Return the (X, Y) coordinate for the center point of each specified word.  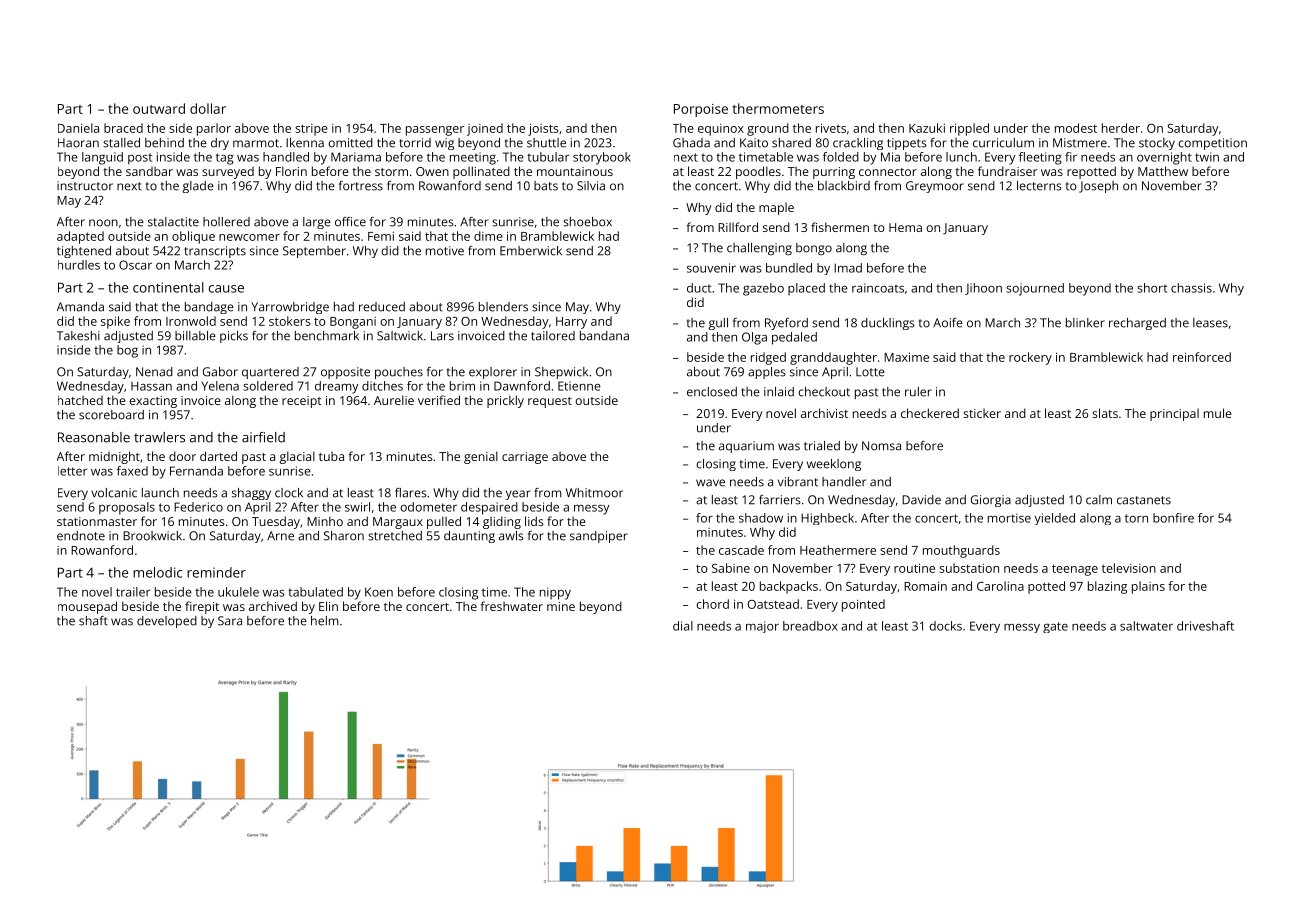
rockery (1030, 358)
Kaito (754, 143)
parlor (214, 129)
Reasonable (94, 437)
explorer (493, 373)
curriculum (1003, 143)
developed (167, 622)
